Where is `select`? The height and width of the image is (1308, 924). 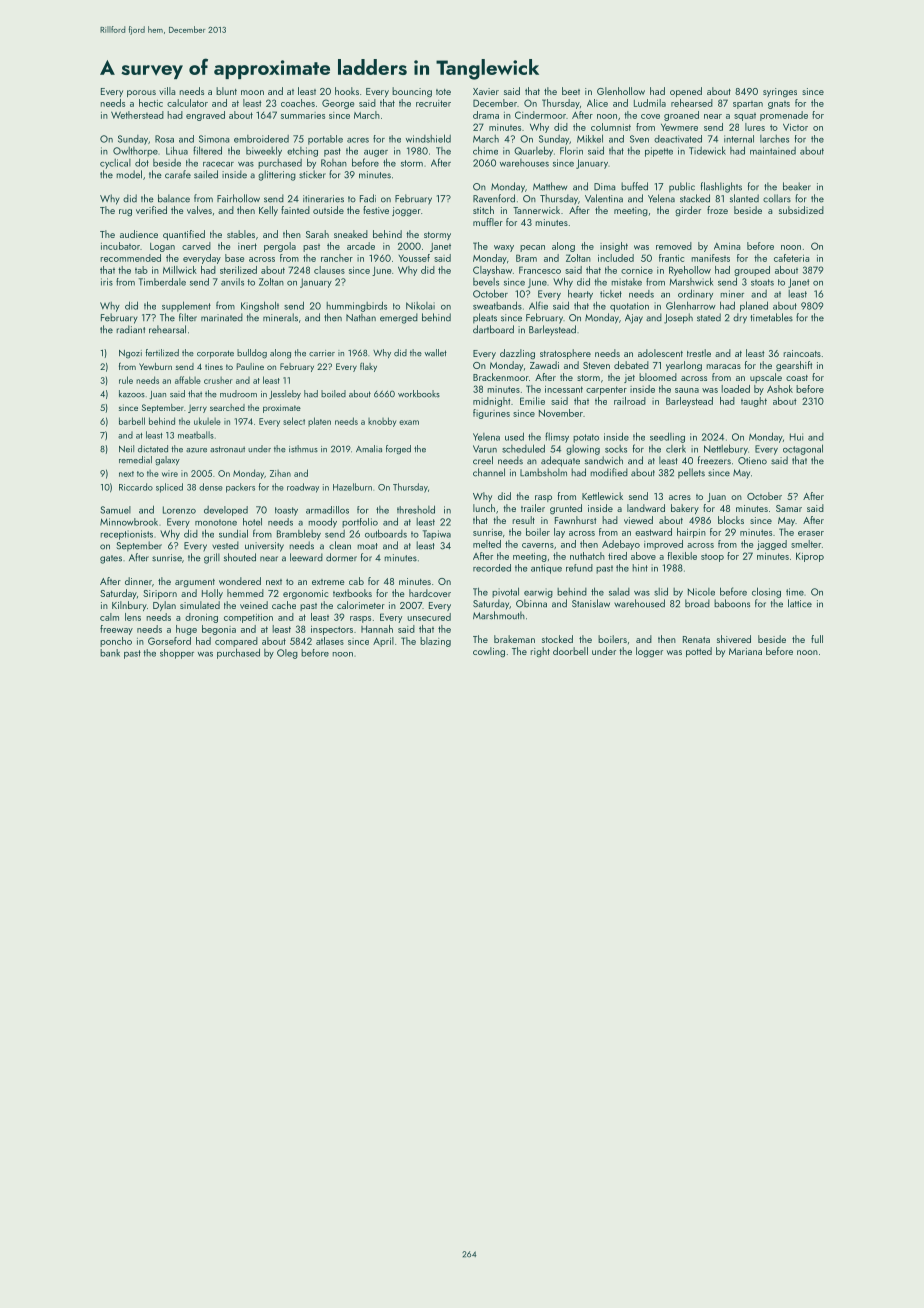
select is located at coordinates (294, 421).
